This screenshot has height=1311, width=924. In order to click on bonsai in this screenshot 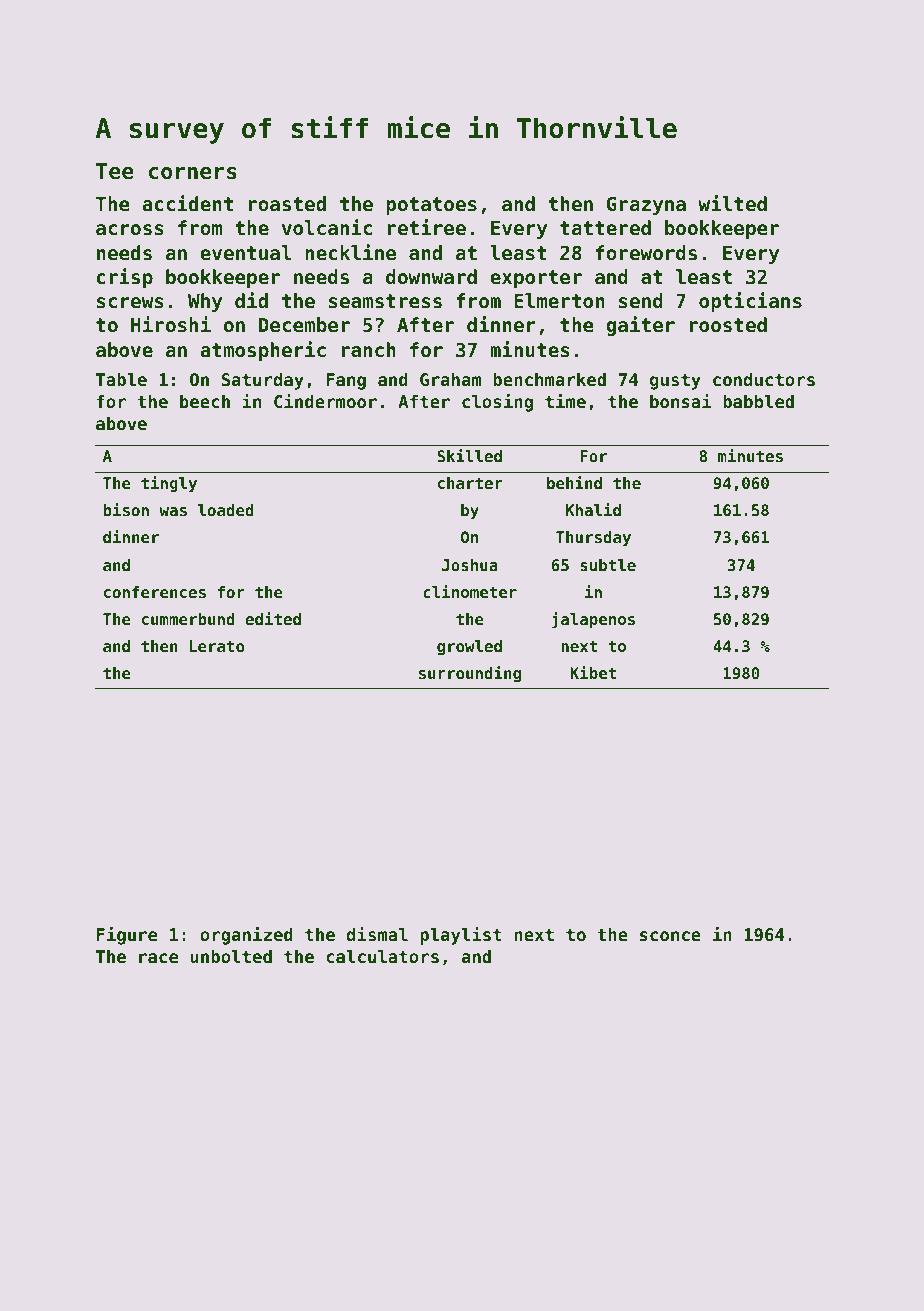, I will do `click(680, 401)`.
